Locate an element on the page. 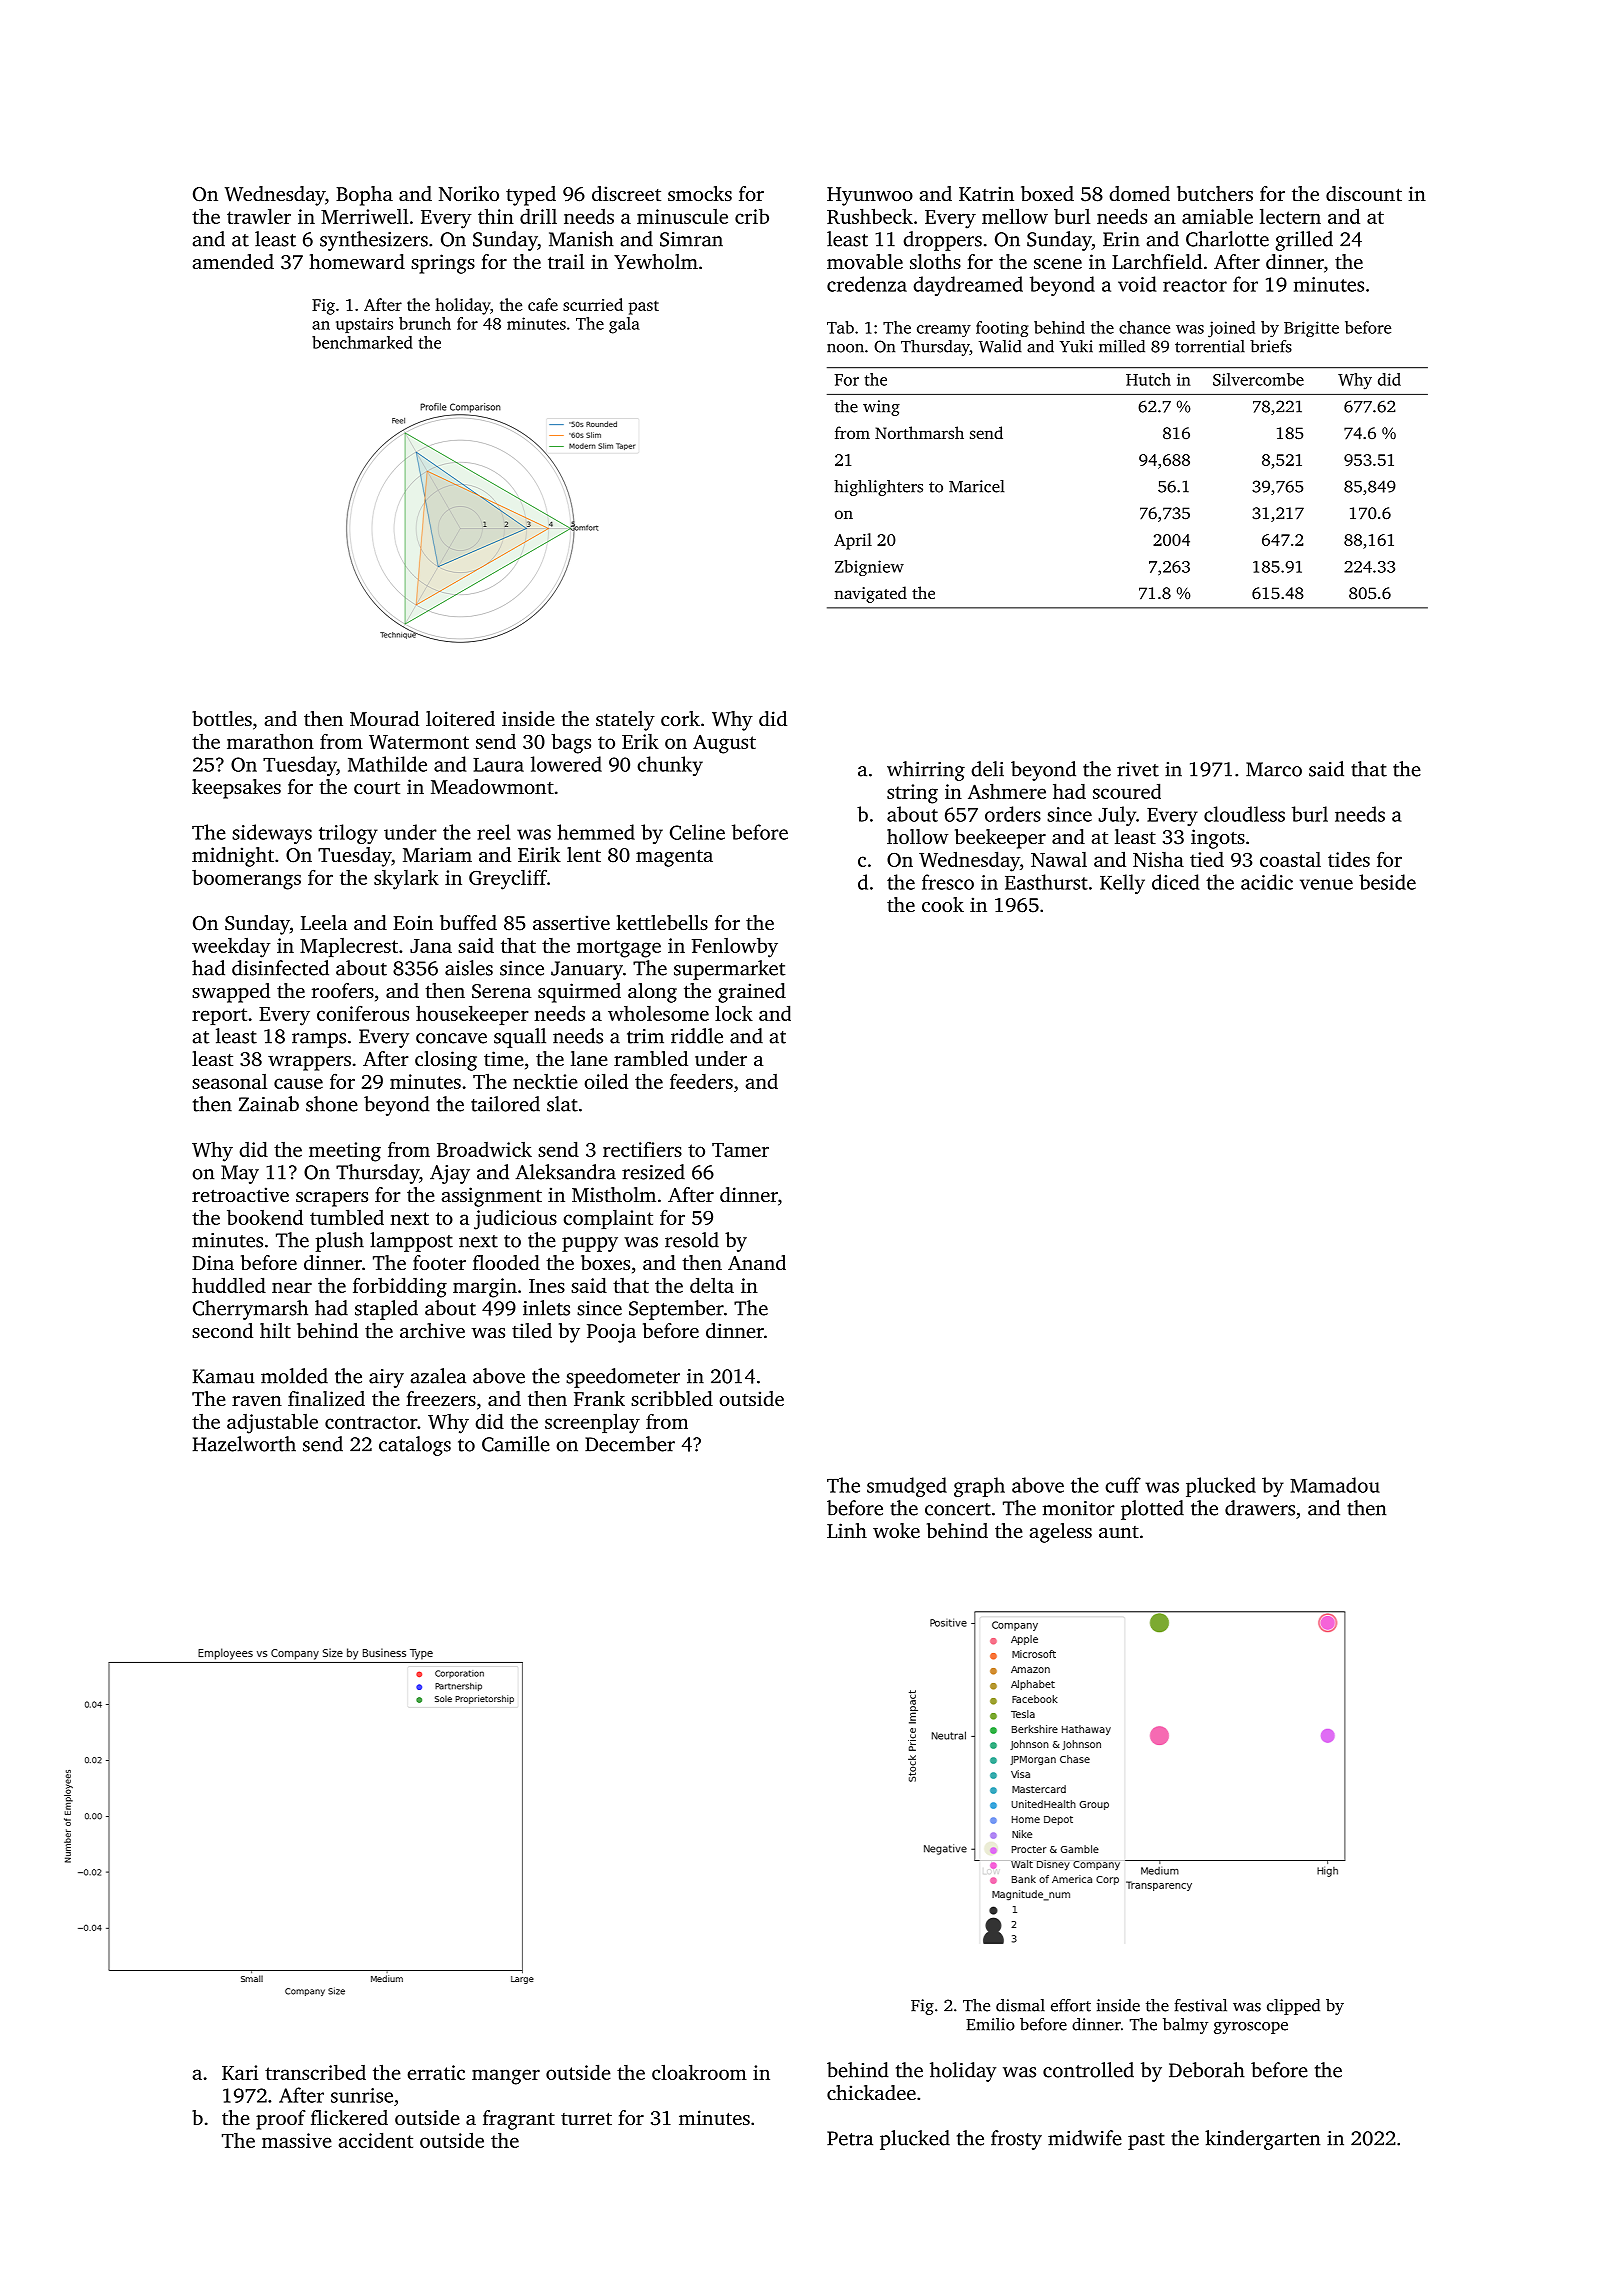 This page has width=1620, height=2292. cloakroom is located at coordinates (699, 2072).
